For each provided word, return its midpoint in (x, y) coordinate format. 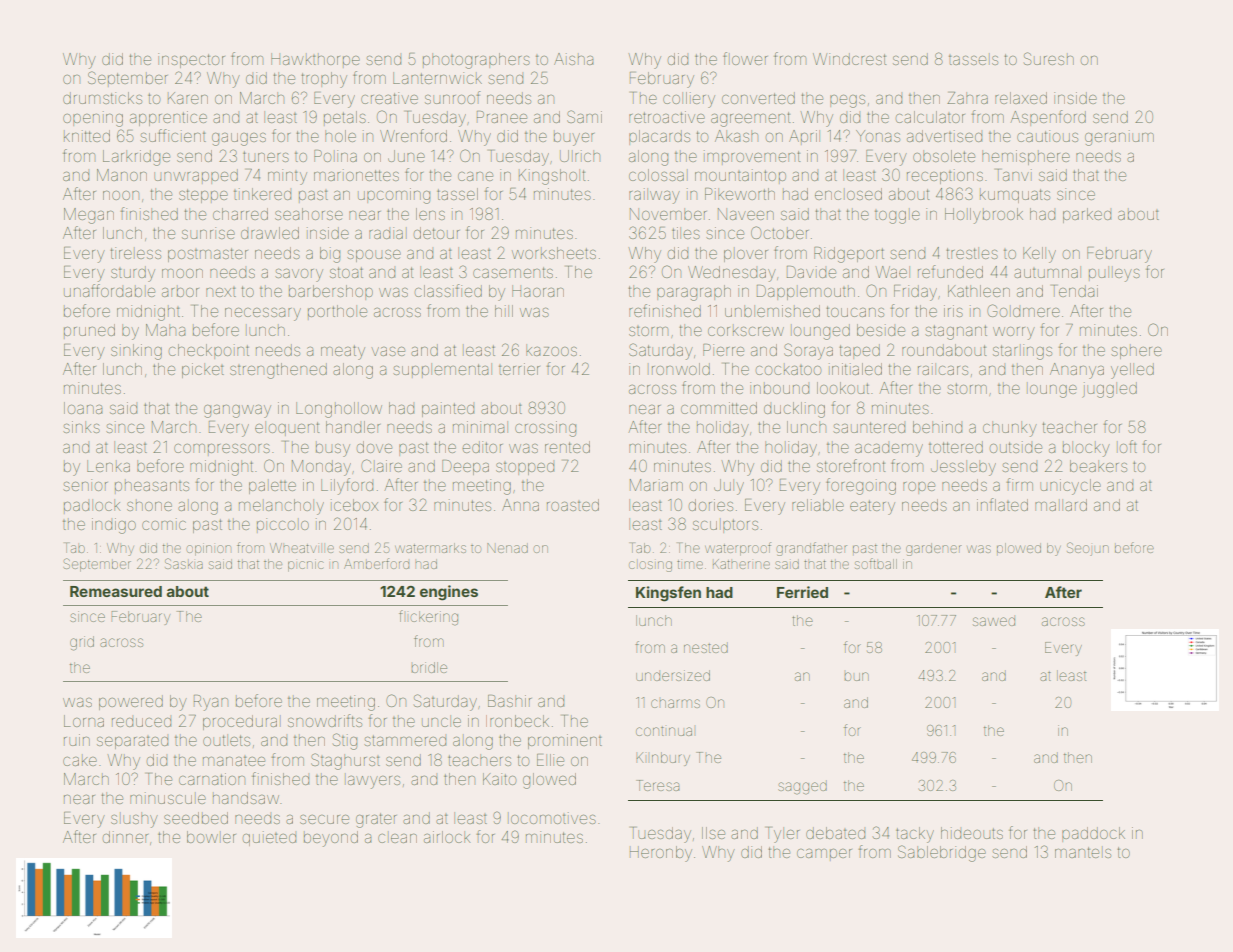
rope (919, 488)
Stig (345, 741)
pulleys (1114, 274)
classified (448, 290)
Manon (122, 175)
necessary (263, 314)
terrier (519, 369)
